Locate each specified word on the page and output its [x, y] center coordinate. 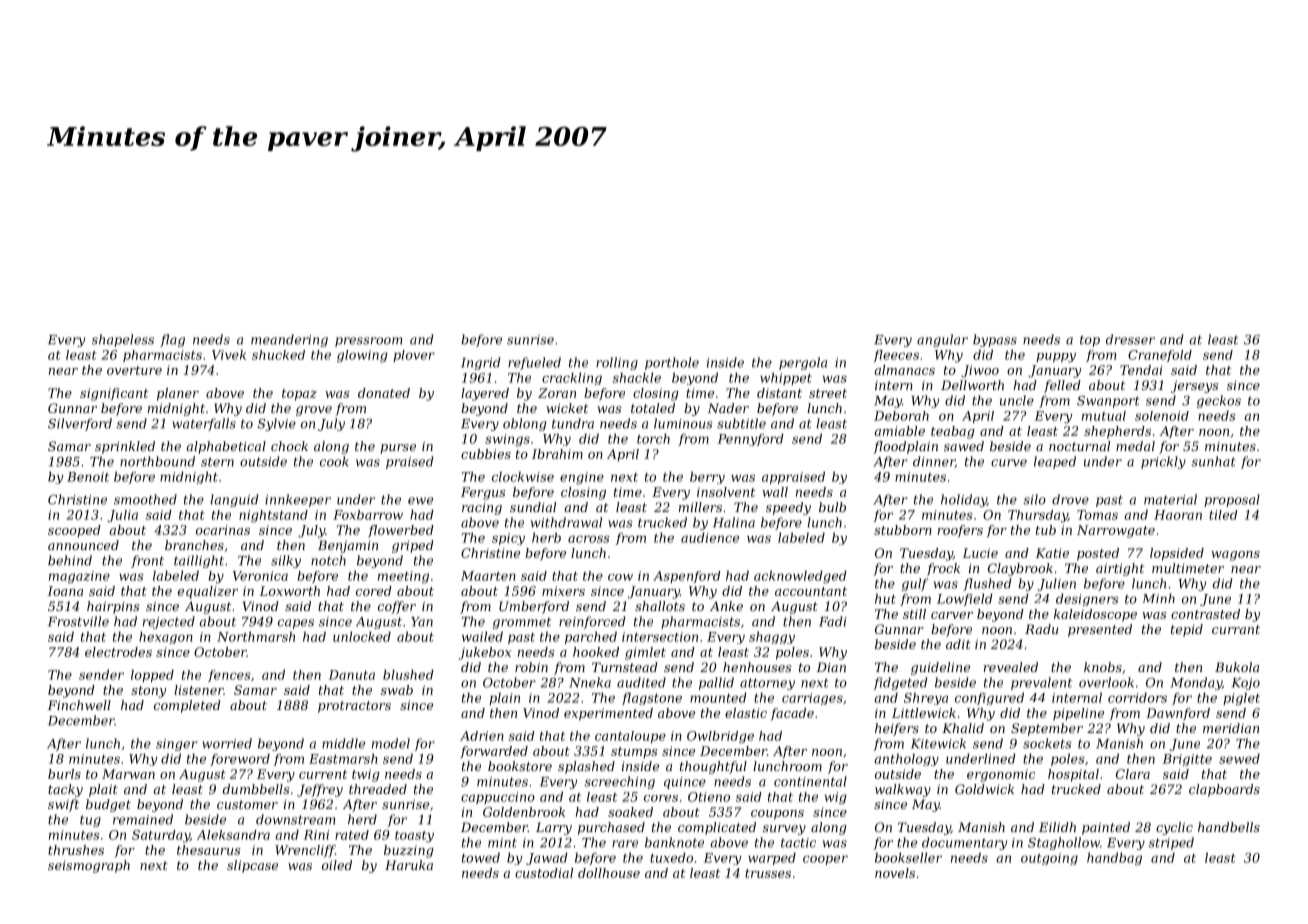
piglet [1241, 699]
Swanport [1108, 402]
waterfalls [204, 424]
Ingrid [480, 363]
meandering [289, 340]
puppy [1056, 358]
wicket [567, 408]
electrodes [118, 652]
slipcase [252, 866]
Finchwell [79, 705]
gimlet [645, 653]
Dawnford [1178, 714]
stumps [634, 753]
